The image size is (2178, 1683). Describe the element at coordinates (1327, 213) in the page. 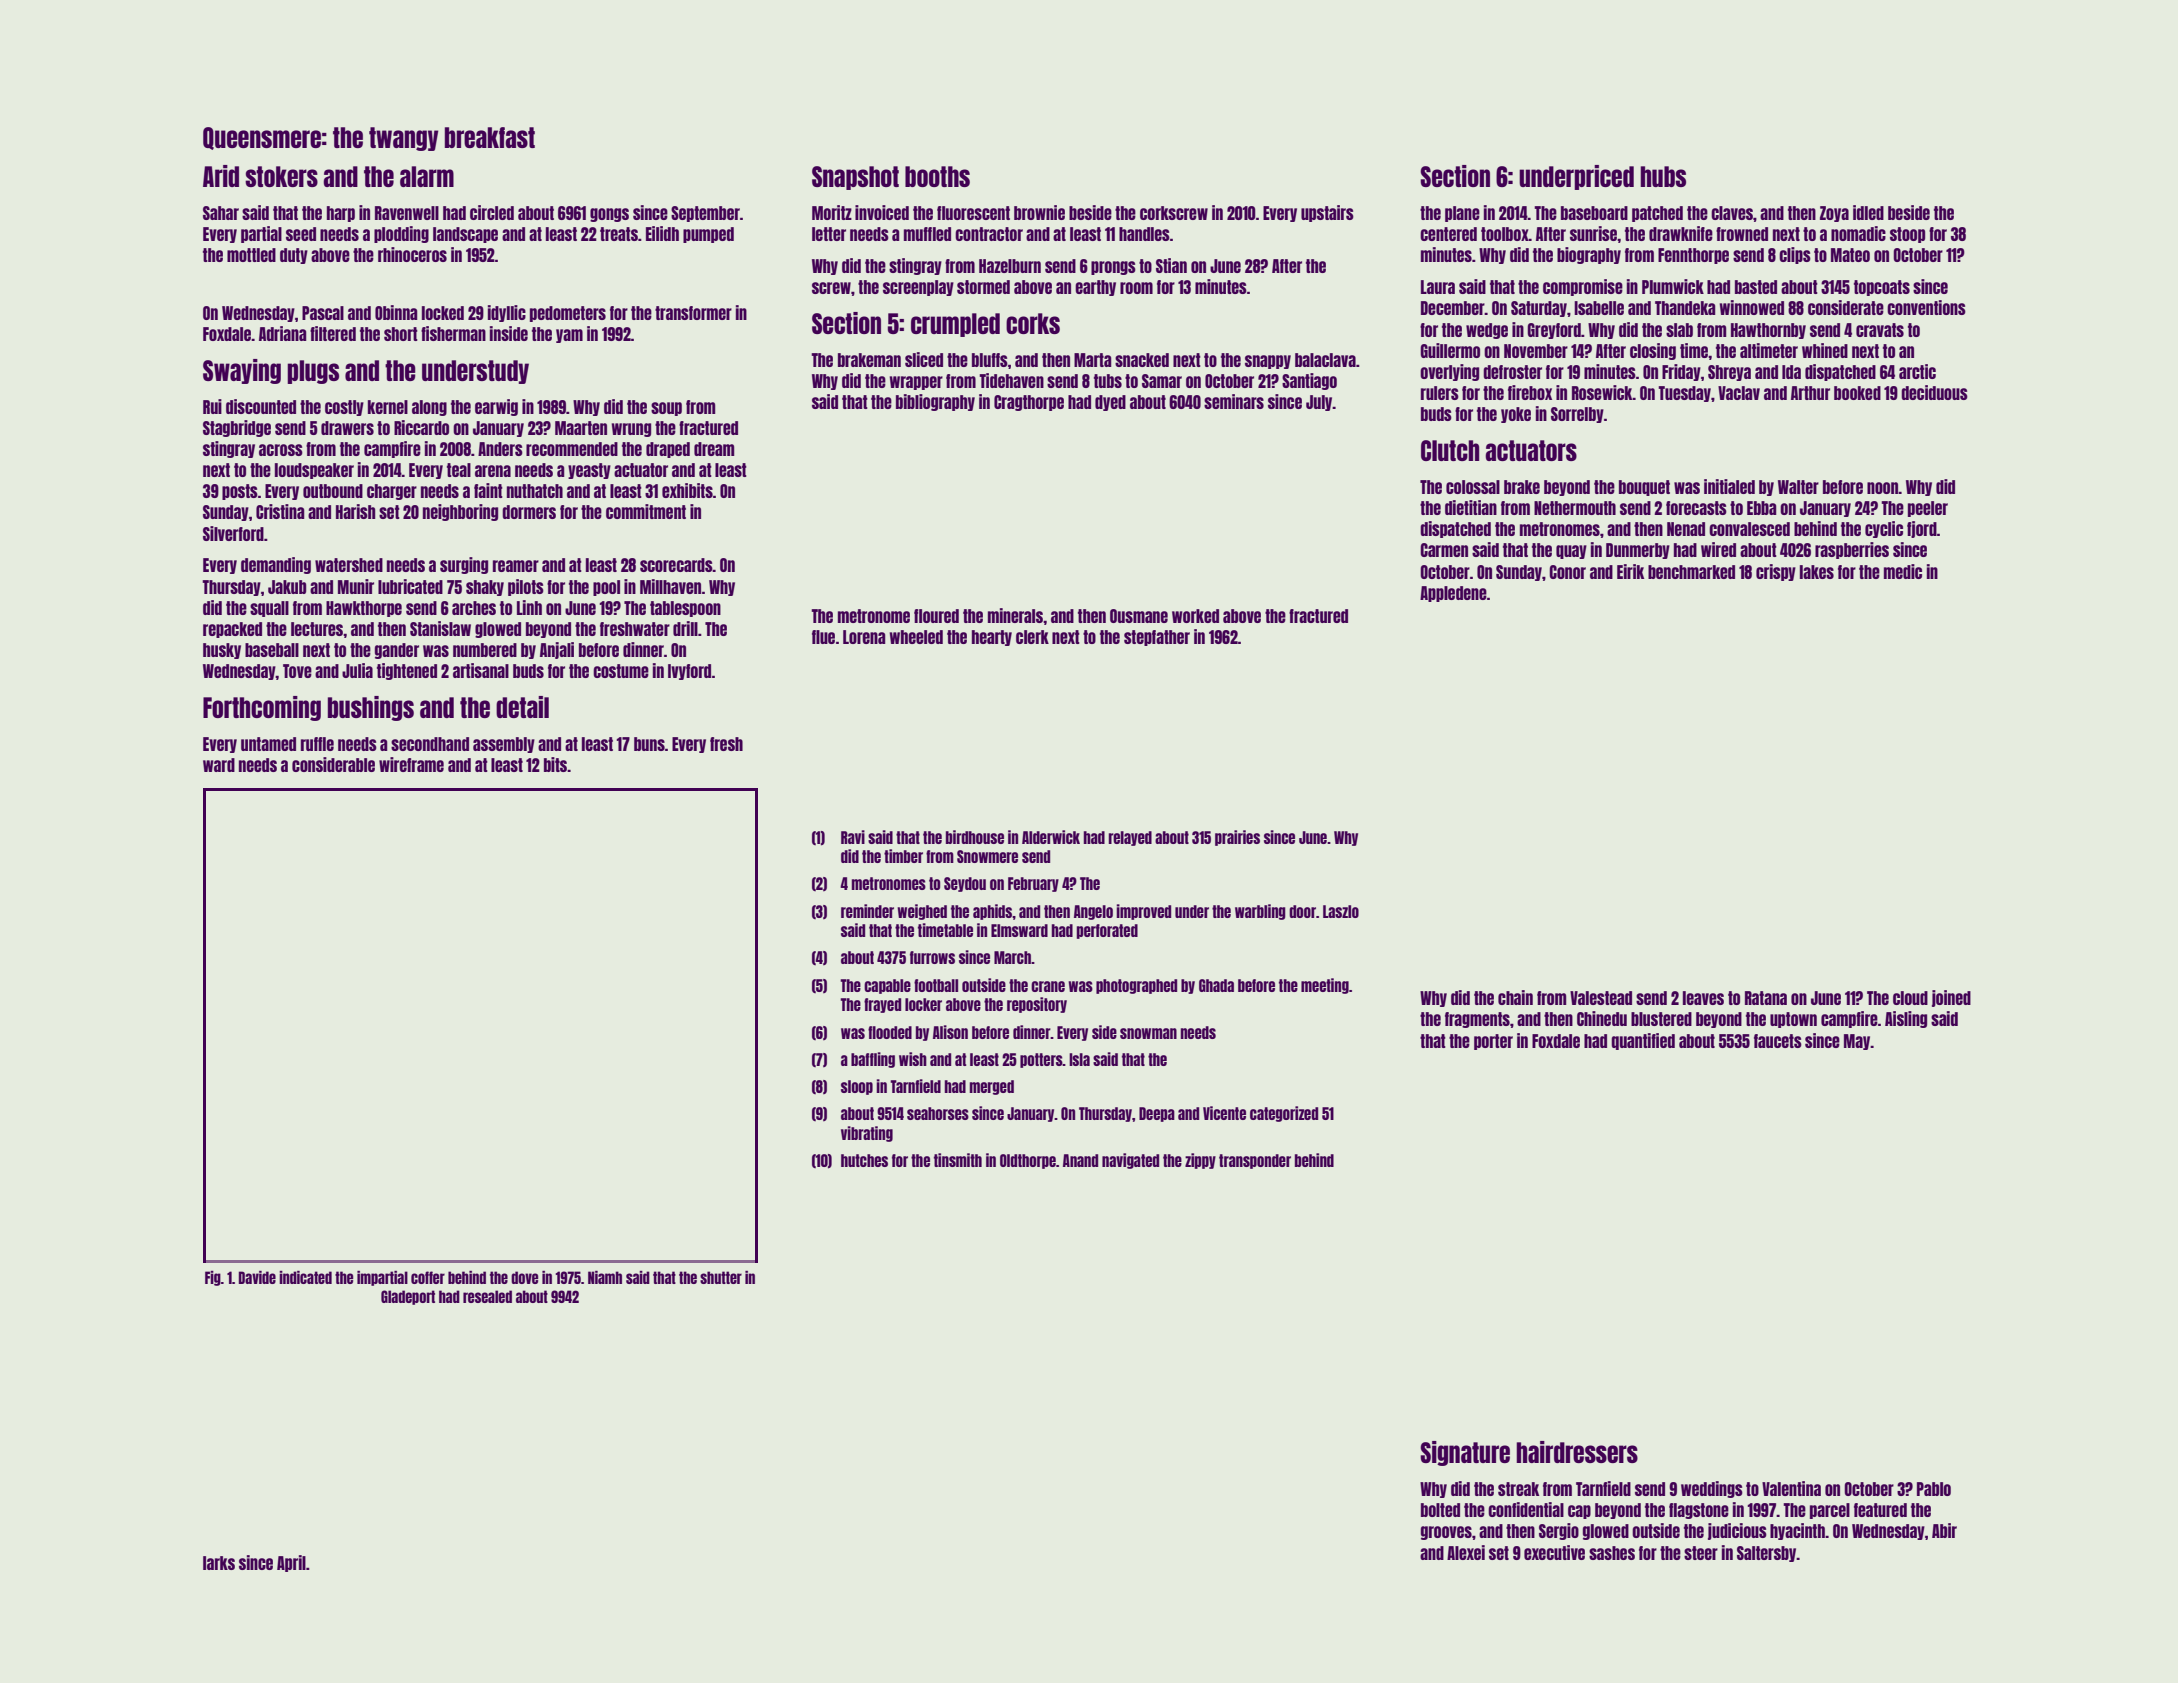

I see `upstairs` at that location.
